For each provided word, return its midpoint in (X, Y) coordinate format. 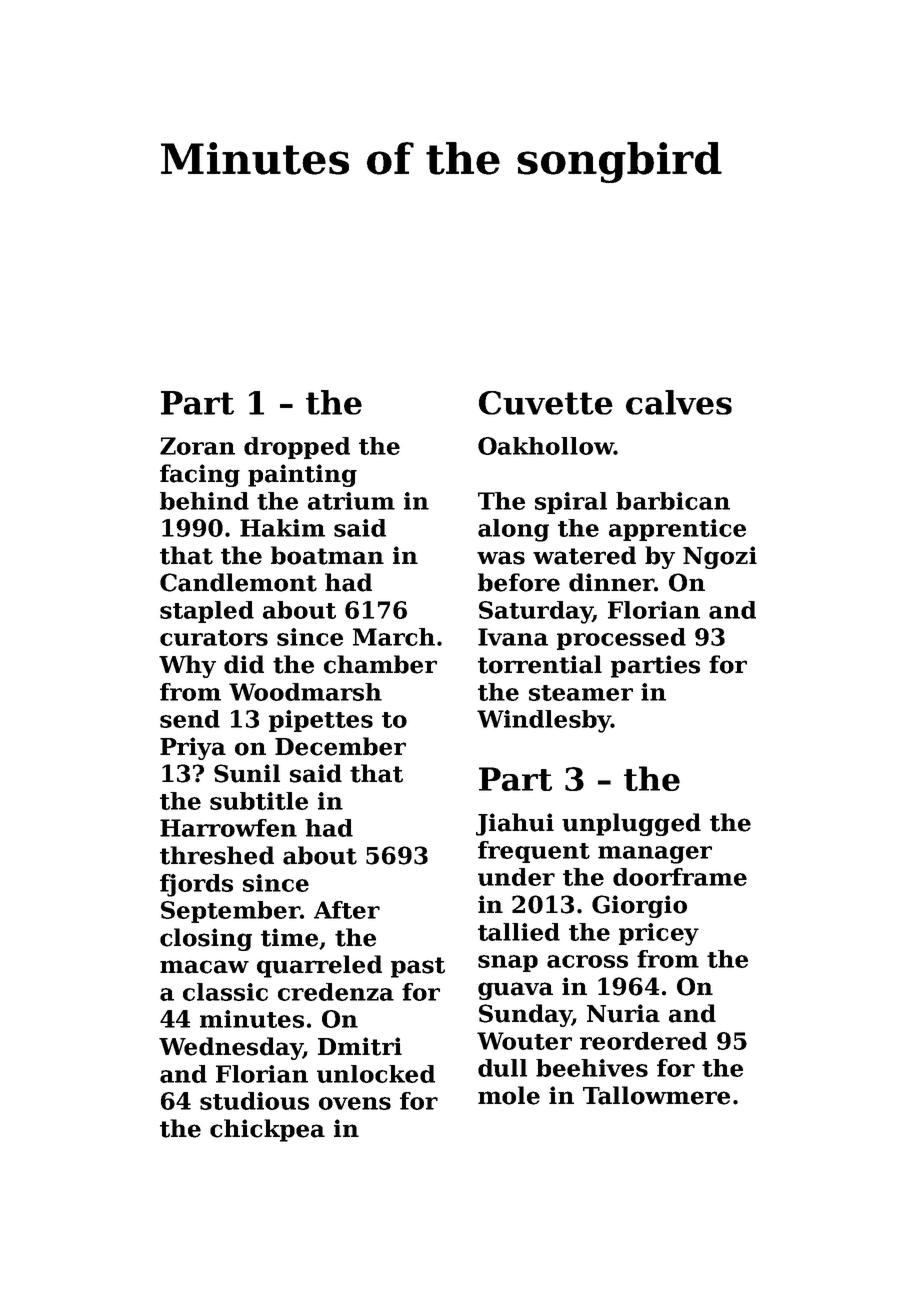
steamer (581, 693)
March (394, 637)
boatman (327, 555)
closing (206, 939)
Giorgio (639, 906)
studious (254, 1101)
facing (200, 475)
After (347, 910)
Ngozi (720, 557)
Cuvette (546, 403)
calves (679, 402)
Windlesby (544, 721)
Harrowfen (228, 828)
